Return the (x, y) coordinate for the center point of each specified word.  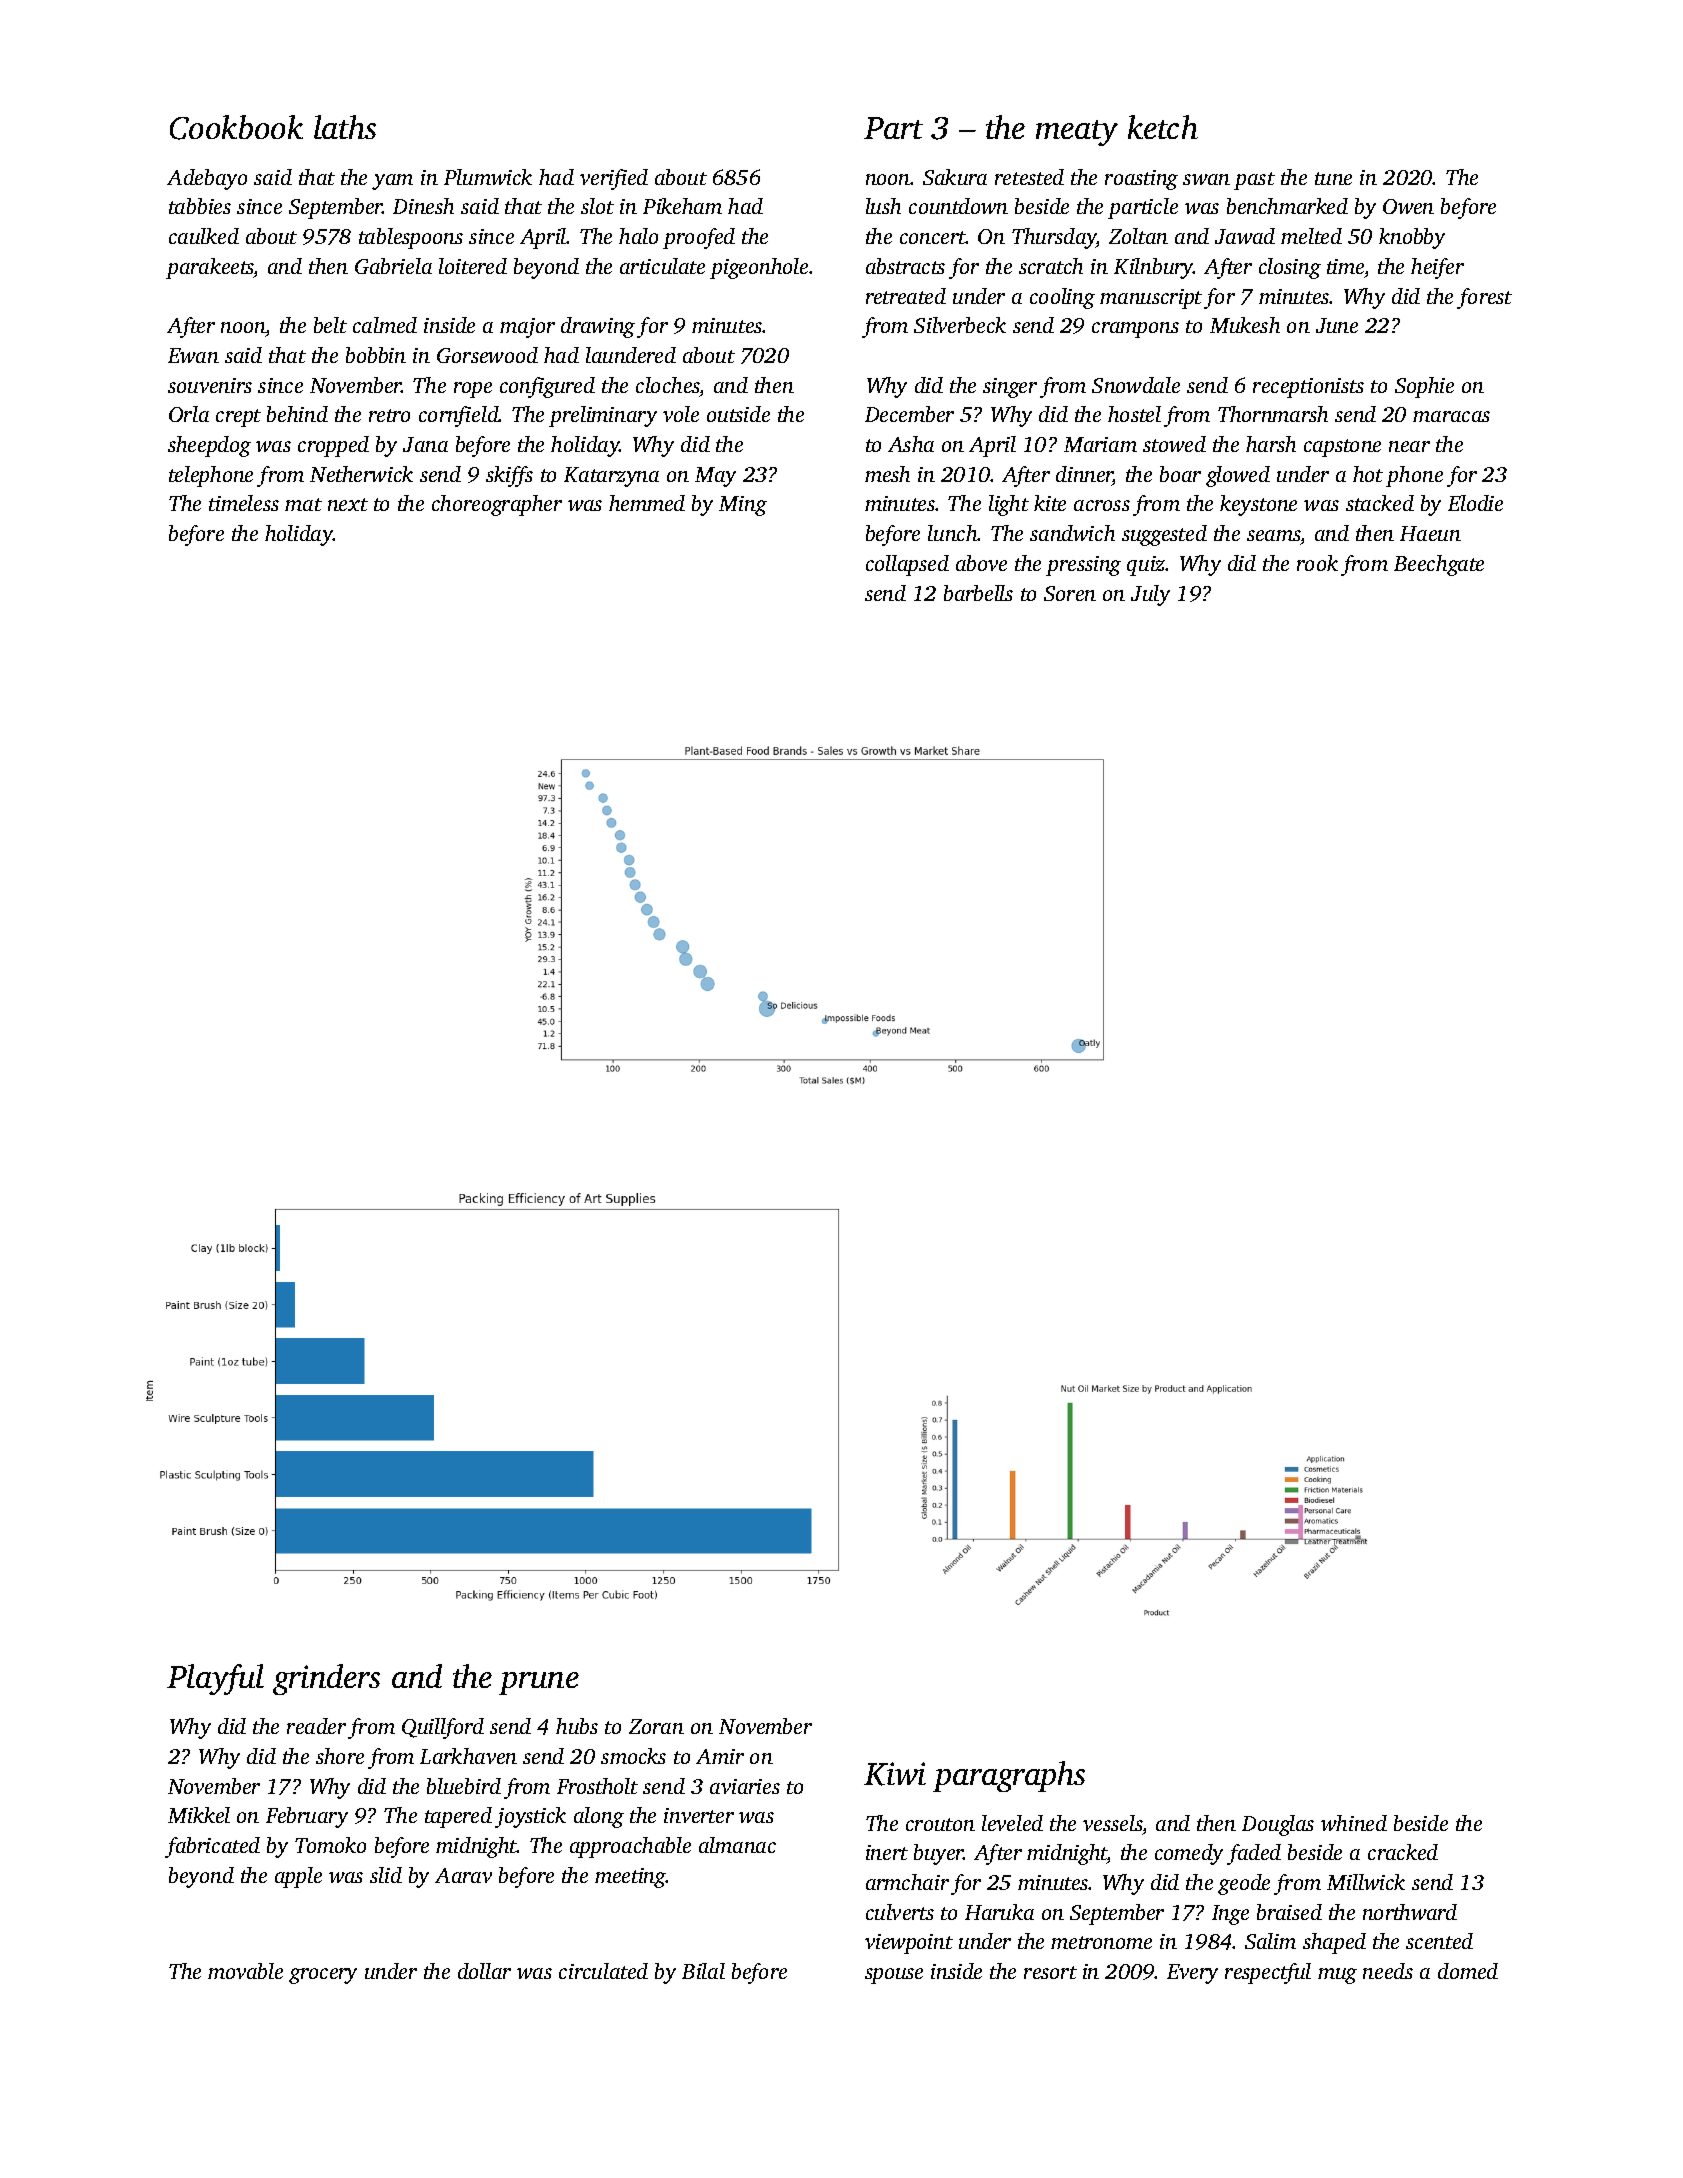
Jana (425, 444)
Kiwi (895, 1774)
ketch (1163, 127)
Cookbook (236, 127)
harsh (1271, 444)
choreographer (497, 505)
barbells (978, 593)
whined (1354, 1823)
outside (738, 414)
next (348, 504)
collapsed (907, 565)
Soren (1070, 593)
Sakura (955, 177)
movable (245, 1971)
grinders (326, 1679)
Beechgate (1439, 565)
